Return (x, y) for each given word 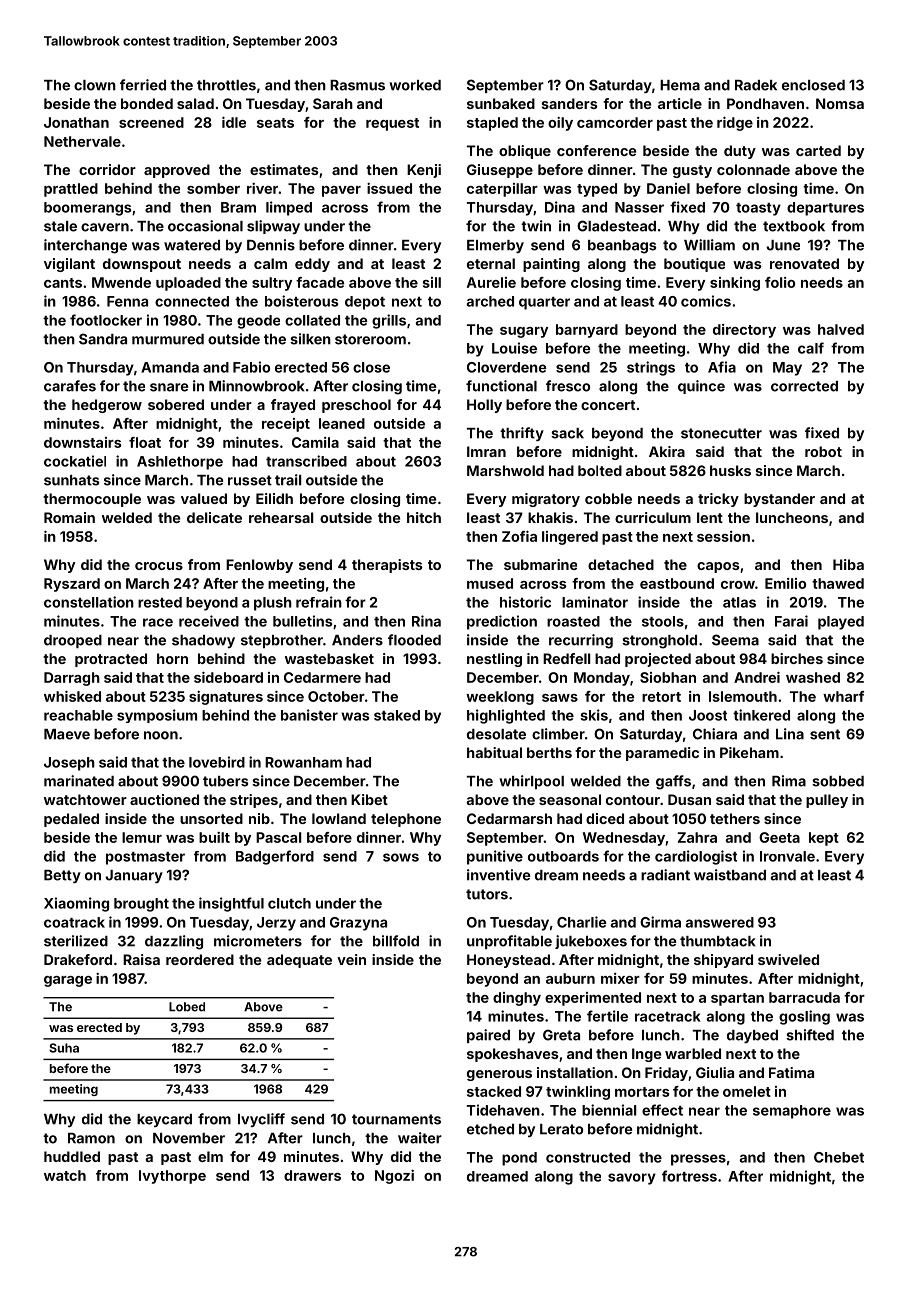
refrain (319, 602)
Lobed (187, 1007)
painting (551, 265)
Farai (791, 621)
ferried (143, 85)
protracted (111, 660)
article (680, 103)
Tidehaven (503, 1110)
